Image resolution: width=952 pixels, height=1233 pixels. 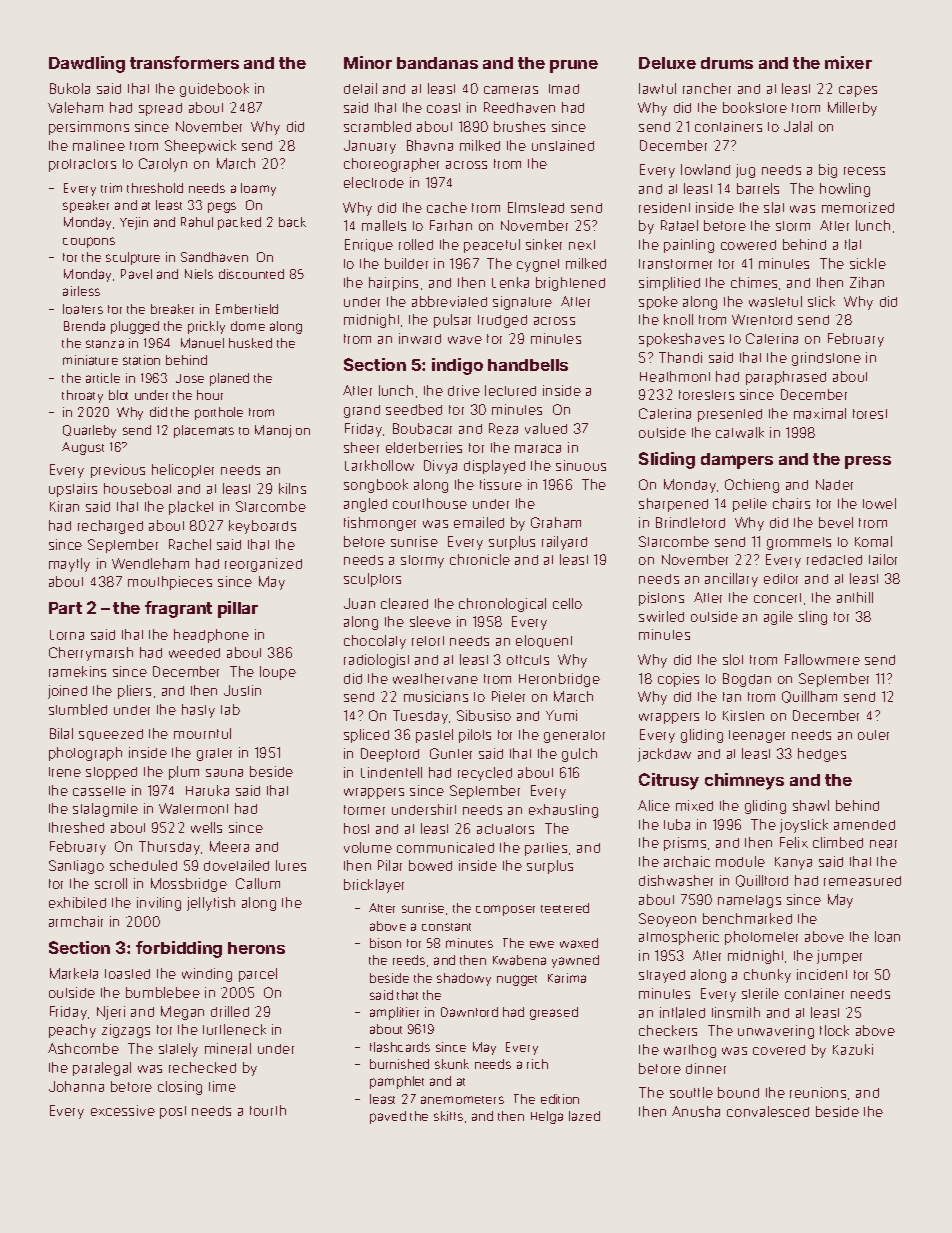 What do you see at coordinates (102, 1069) in the page?
I see `paralegal` at bounding box center [102, 1069].
